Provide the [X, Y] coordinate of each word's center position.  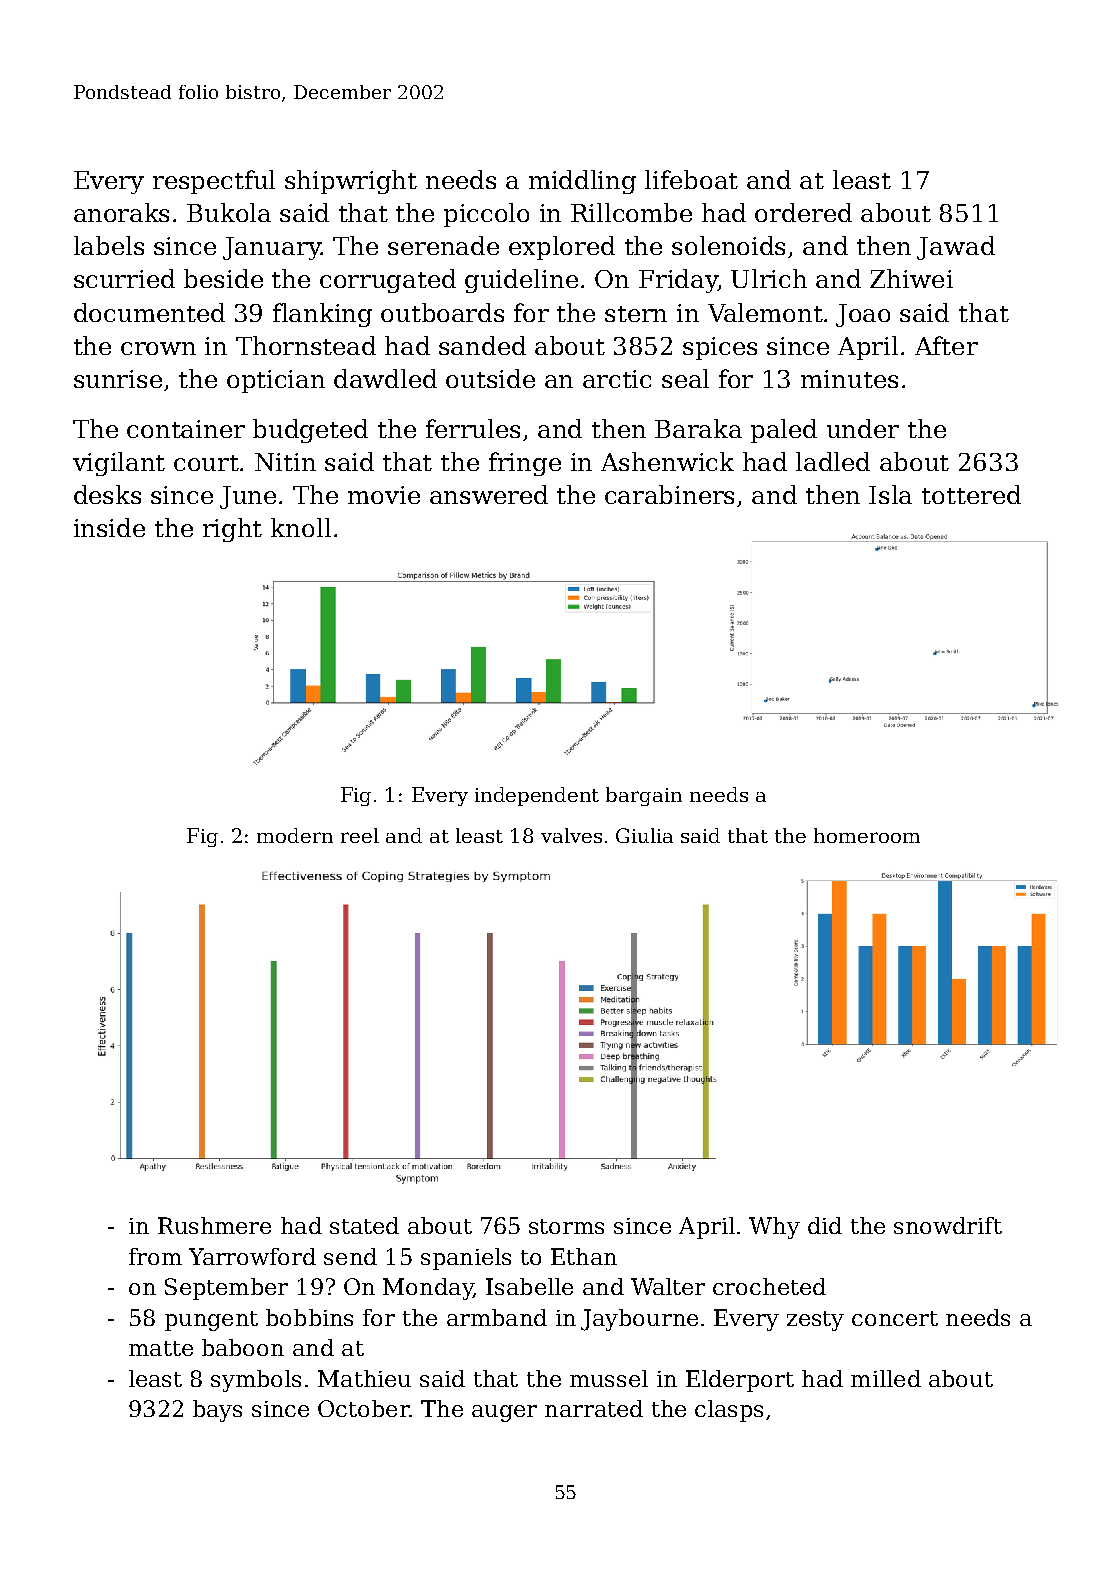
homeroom [867, 835]
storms [566, 1226]
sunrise [118, 379]
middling [582, 182]
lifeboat [691, 179]
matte [161, 1348]
